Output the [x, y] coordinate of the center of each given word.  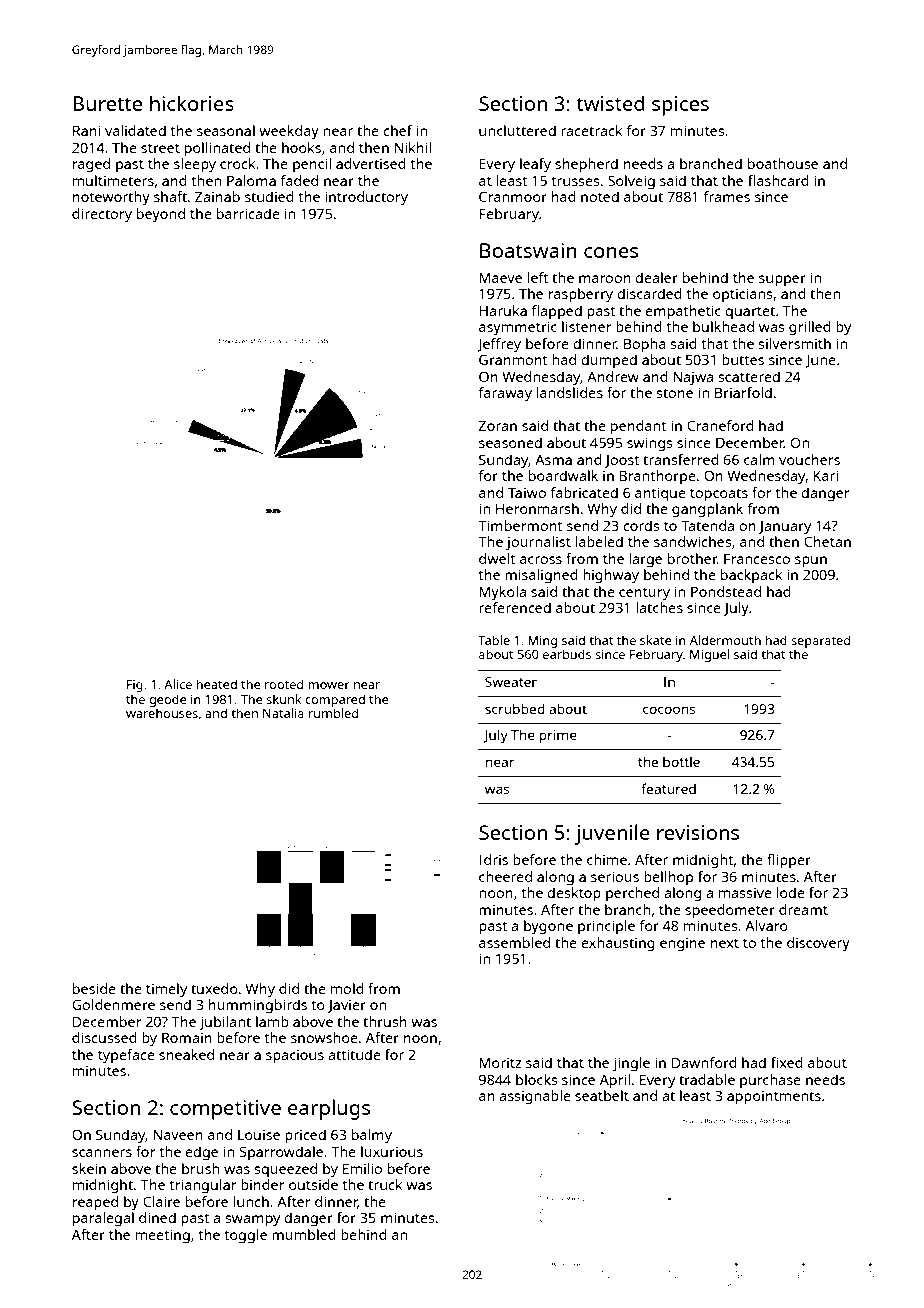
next [725, 943]
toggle [246, 1236]
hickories [192, 103]
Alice [178, 684]
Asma [553, 459]
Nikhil [413, 147]
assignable [535, 1097]
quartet [750, 313]
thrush [385, 1021]
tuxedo [214, 988]
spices [680, 106]
